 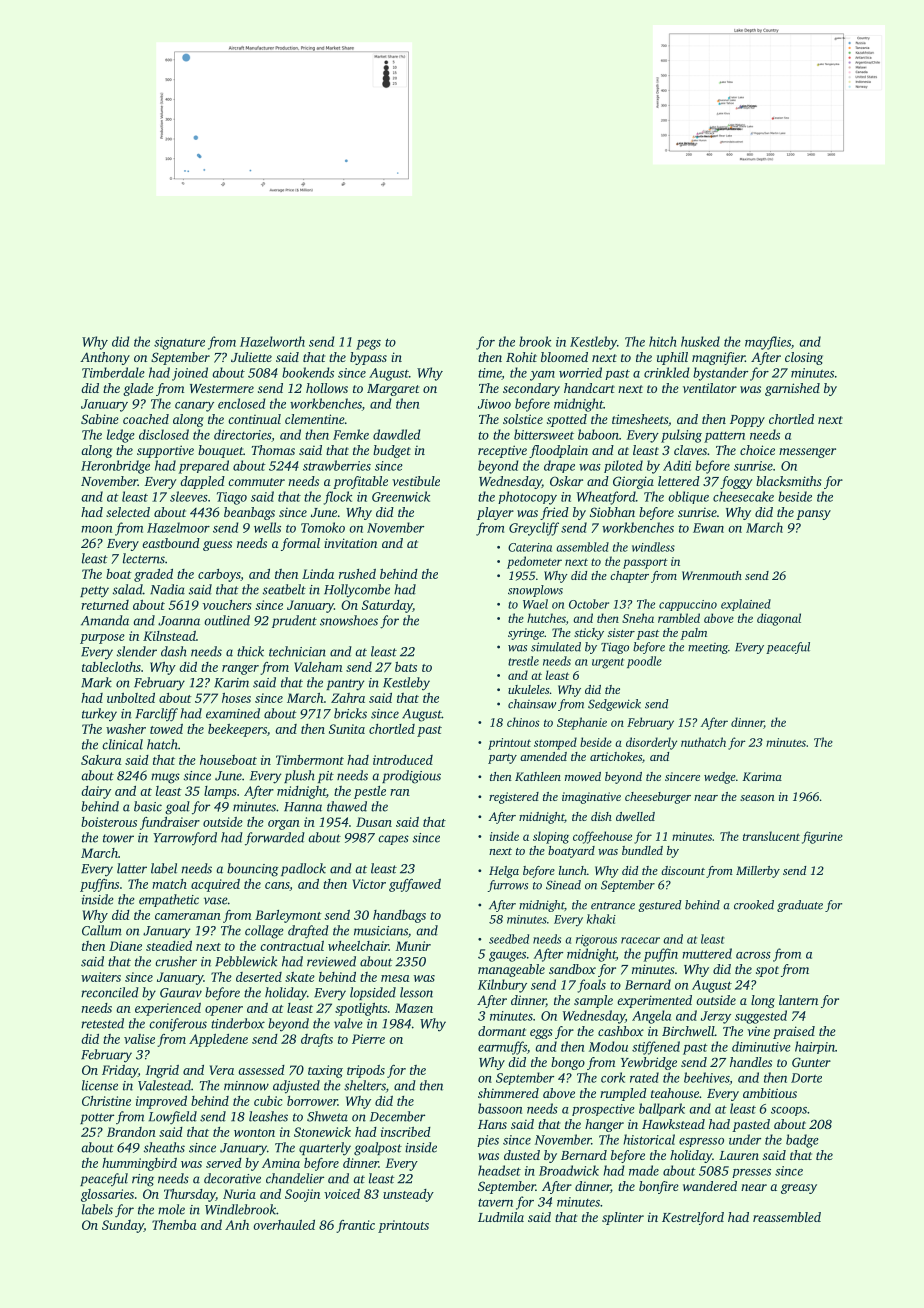 What do you see at coordinates (284, 1225) in the page?
I see `overhauled` at bounding box center [284, 1225].
